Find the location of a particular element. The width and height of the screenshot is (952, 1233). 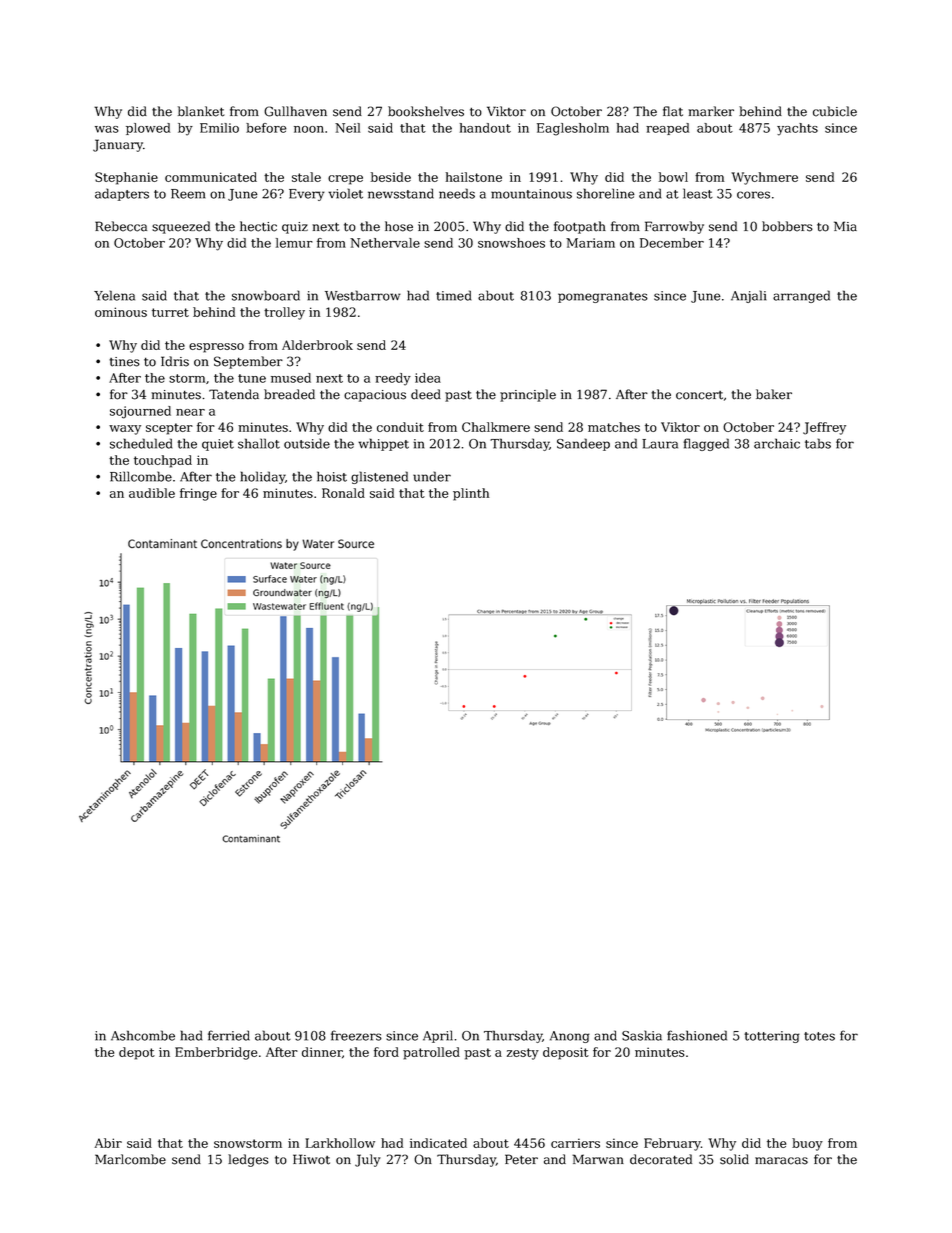

Peter is located at coordinates (521, 1159).
